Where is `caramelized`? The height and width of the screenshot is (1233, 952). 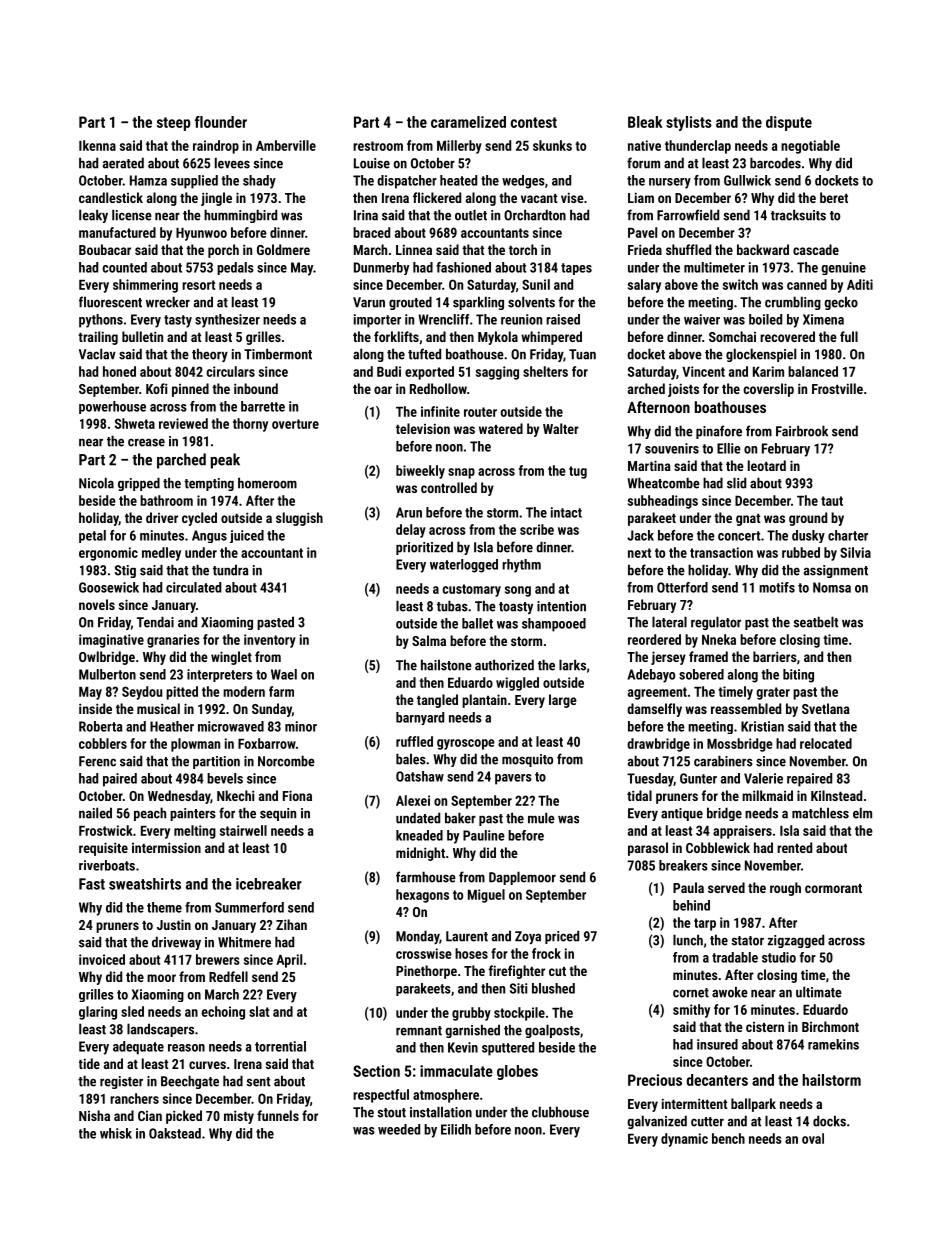 caramelized is located at coordinates (468, 122).
